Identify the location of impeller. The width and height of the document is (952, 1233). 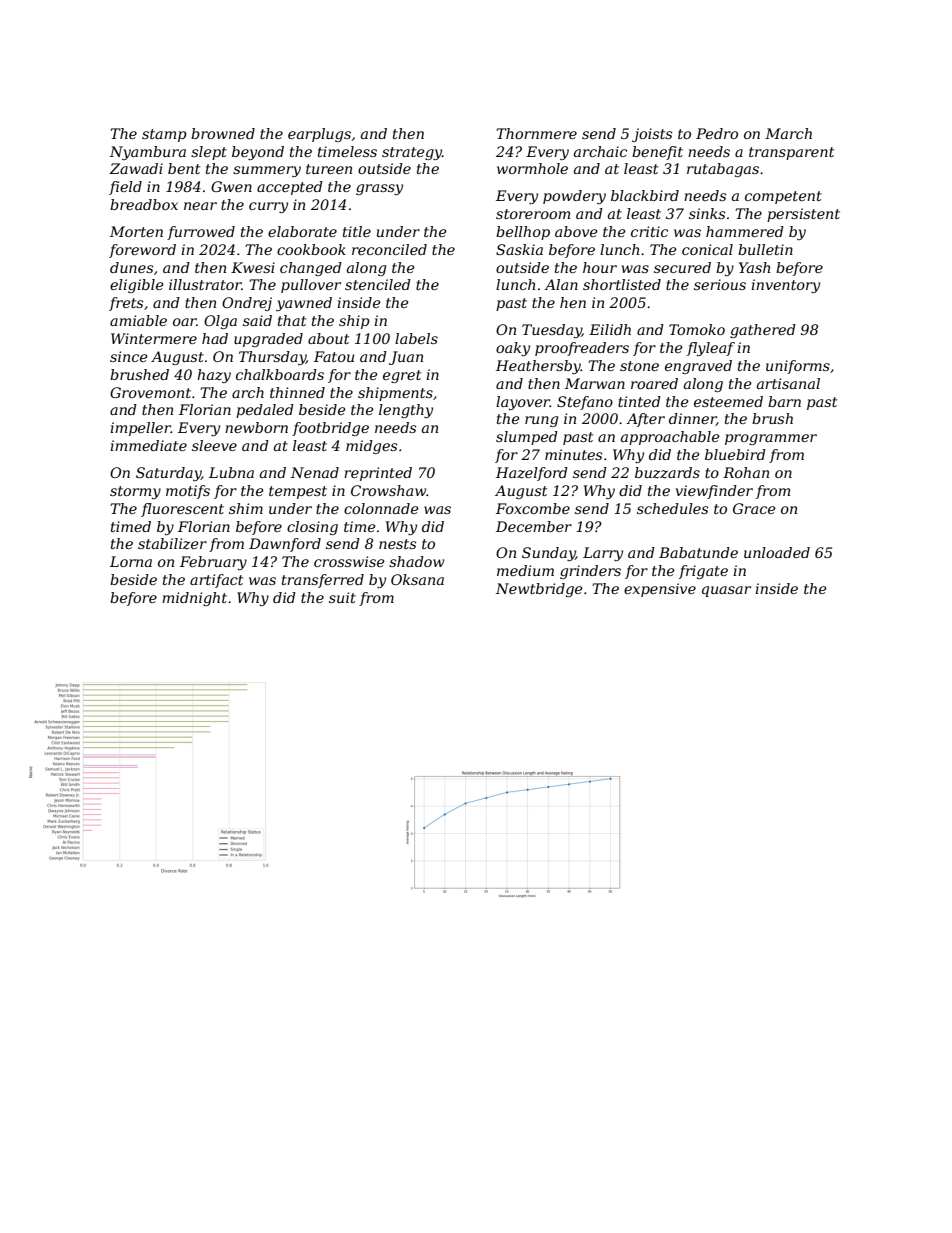
(140, 429).
